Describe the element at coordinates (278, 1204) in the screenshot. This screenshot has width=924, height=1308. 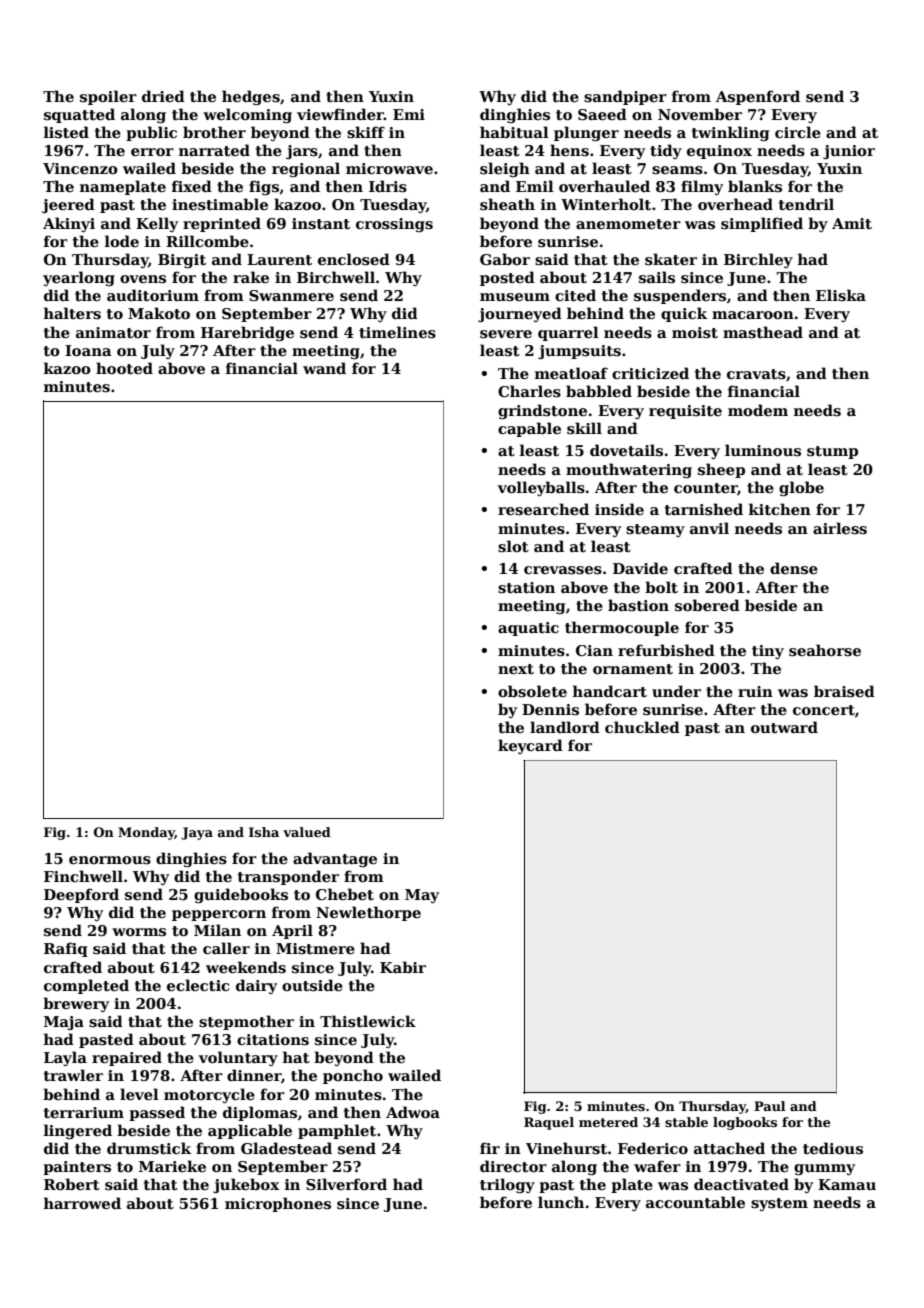
I see `microphones` at that location.
